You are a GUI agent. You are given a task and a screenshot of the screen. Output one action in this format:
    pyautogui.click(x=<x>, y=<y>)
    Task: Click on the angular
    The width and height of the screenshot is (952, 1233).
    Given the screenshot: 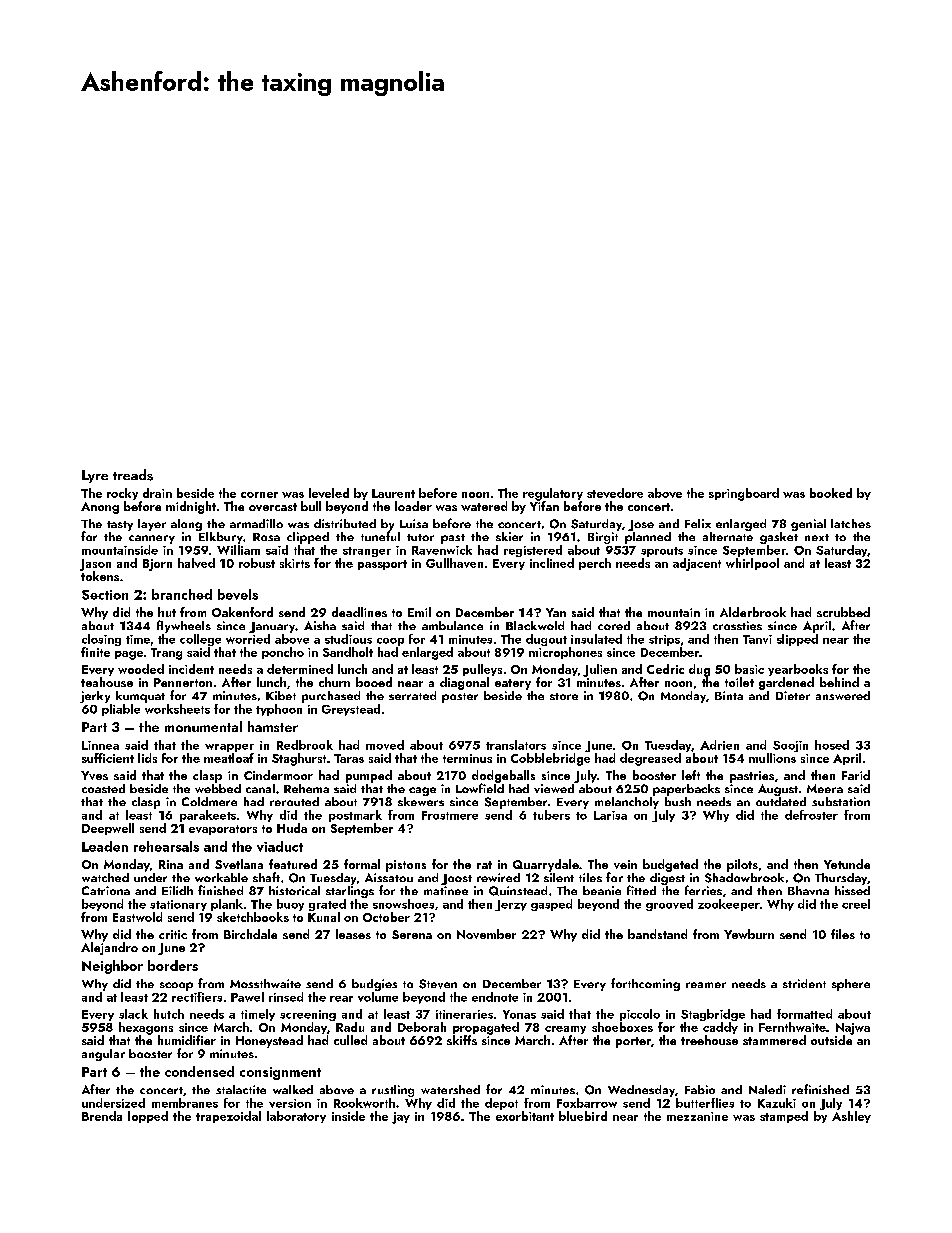 What is the action you would take?
    pyautogui.click(x=103, y=1055)
